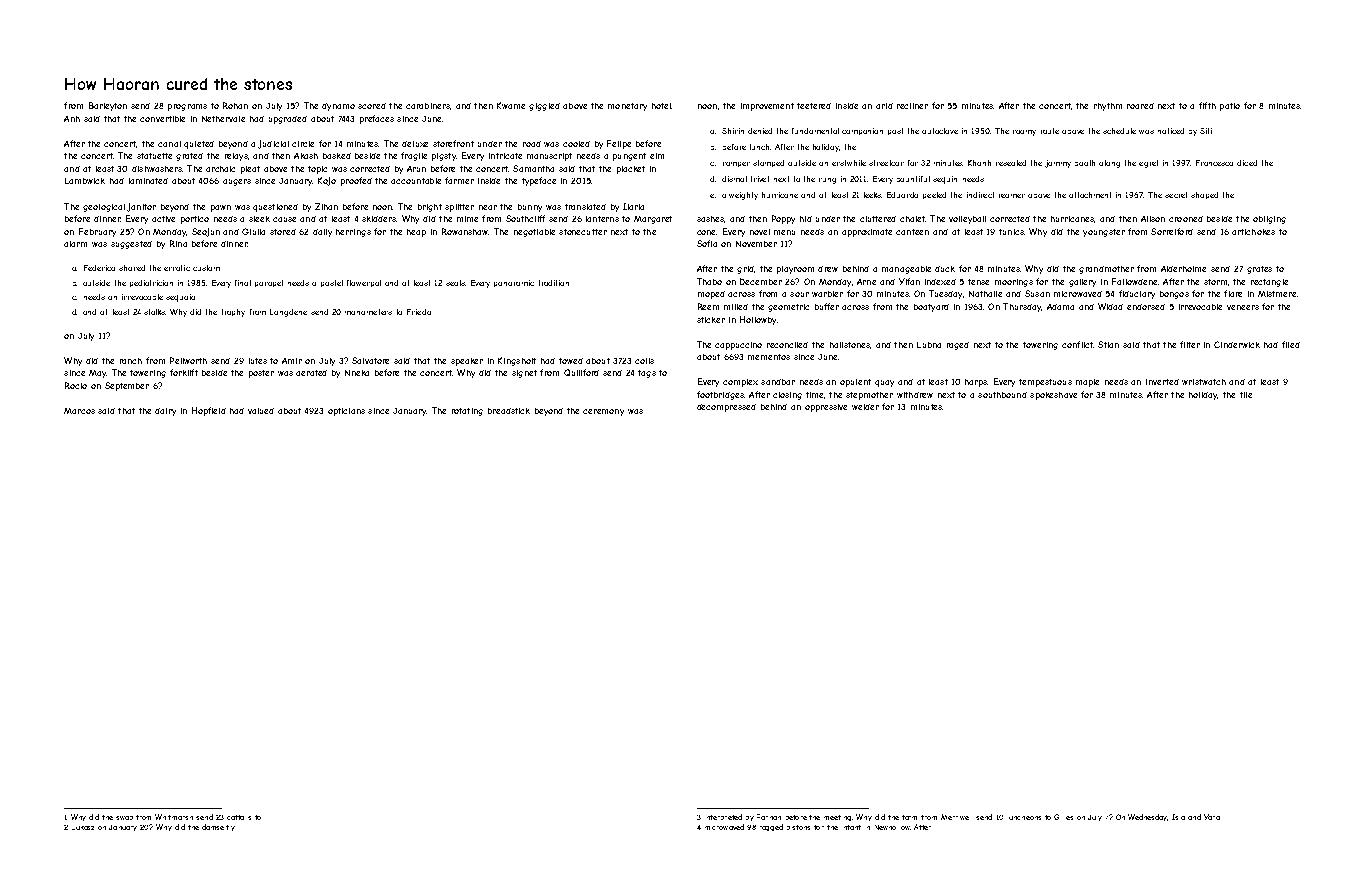 This page has width=1372, height=887. I want to click on Frieda, so click(419, 312).
